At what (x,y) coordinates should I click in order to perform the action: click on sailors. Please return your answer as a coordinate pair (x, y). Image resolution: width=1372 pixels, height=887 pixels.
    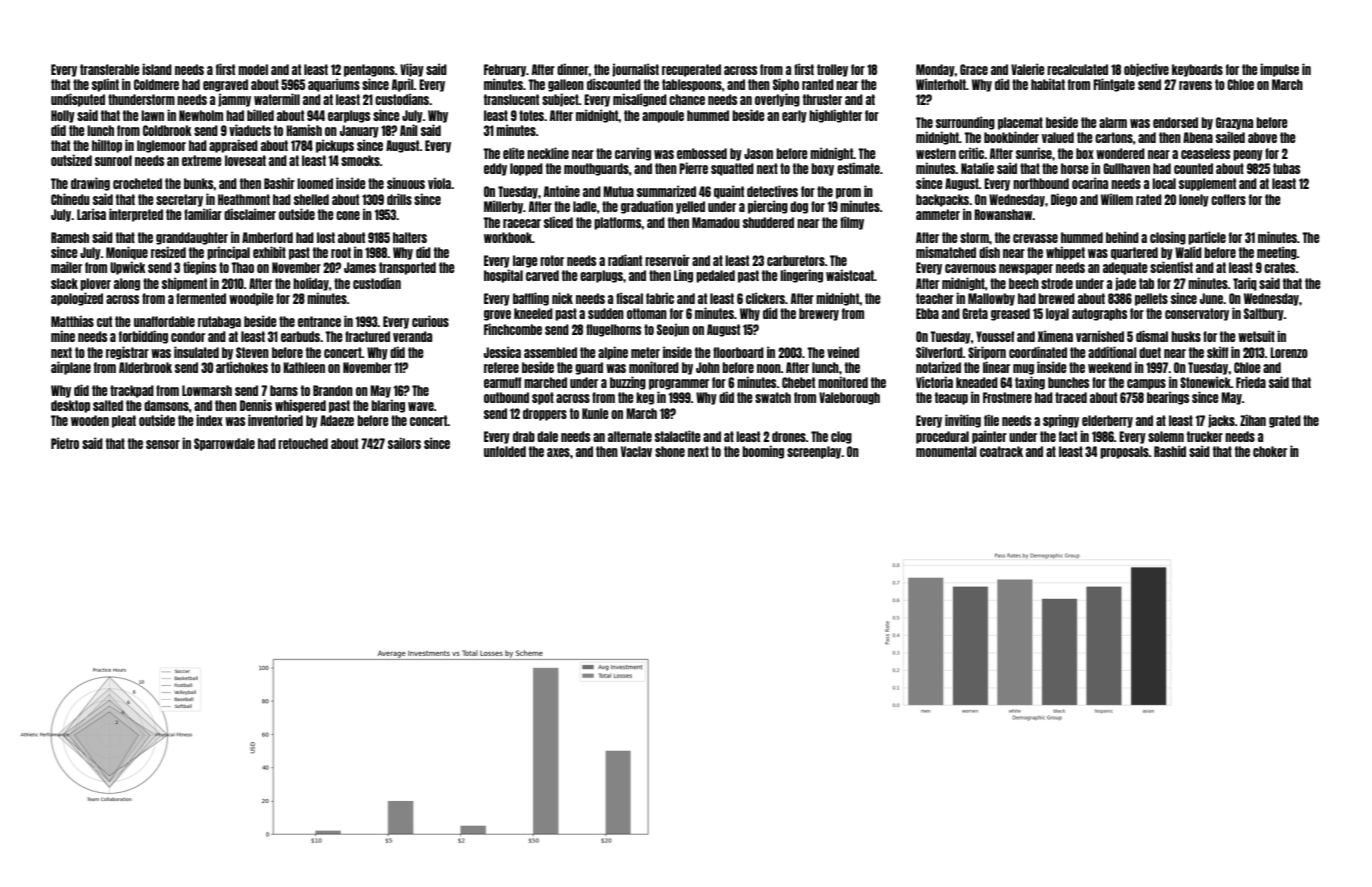
    Looking at the image, I should click on (404, 443).
